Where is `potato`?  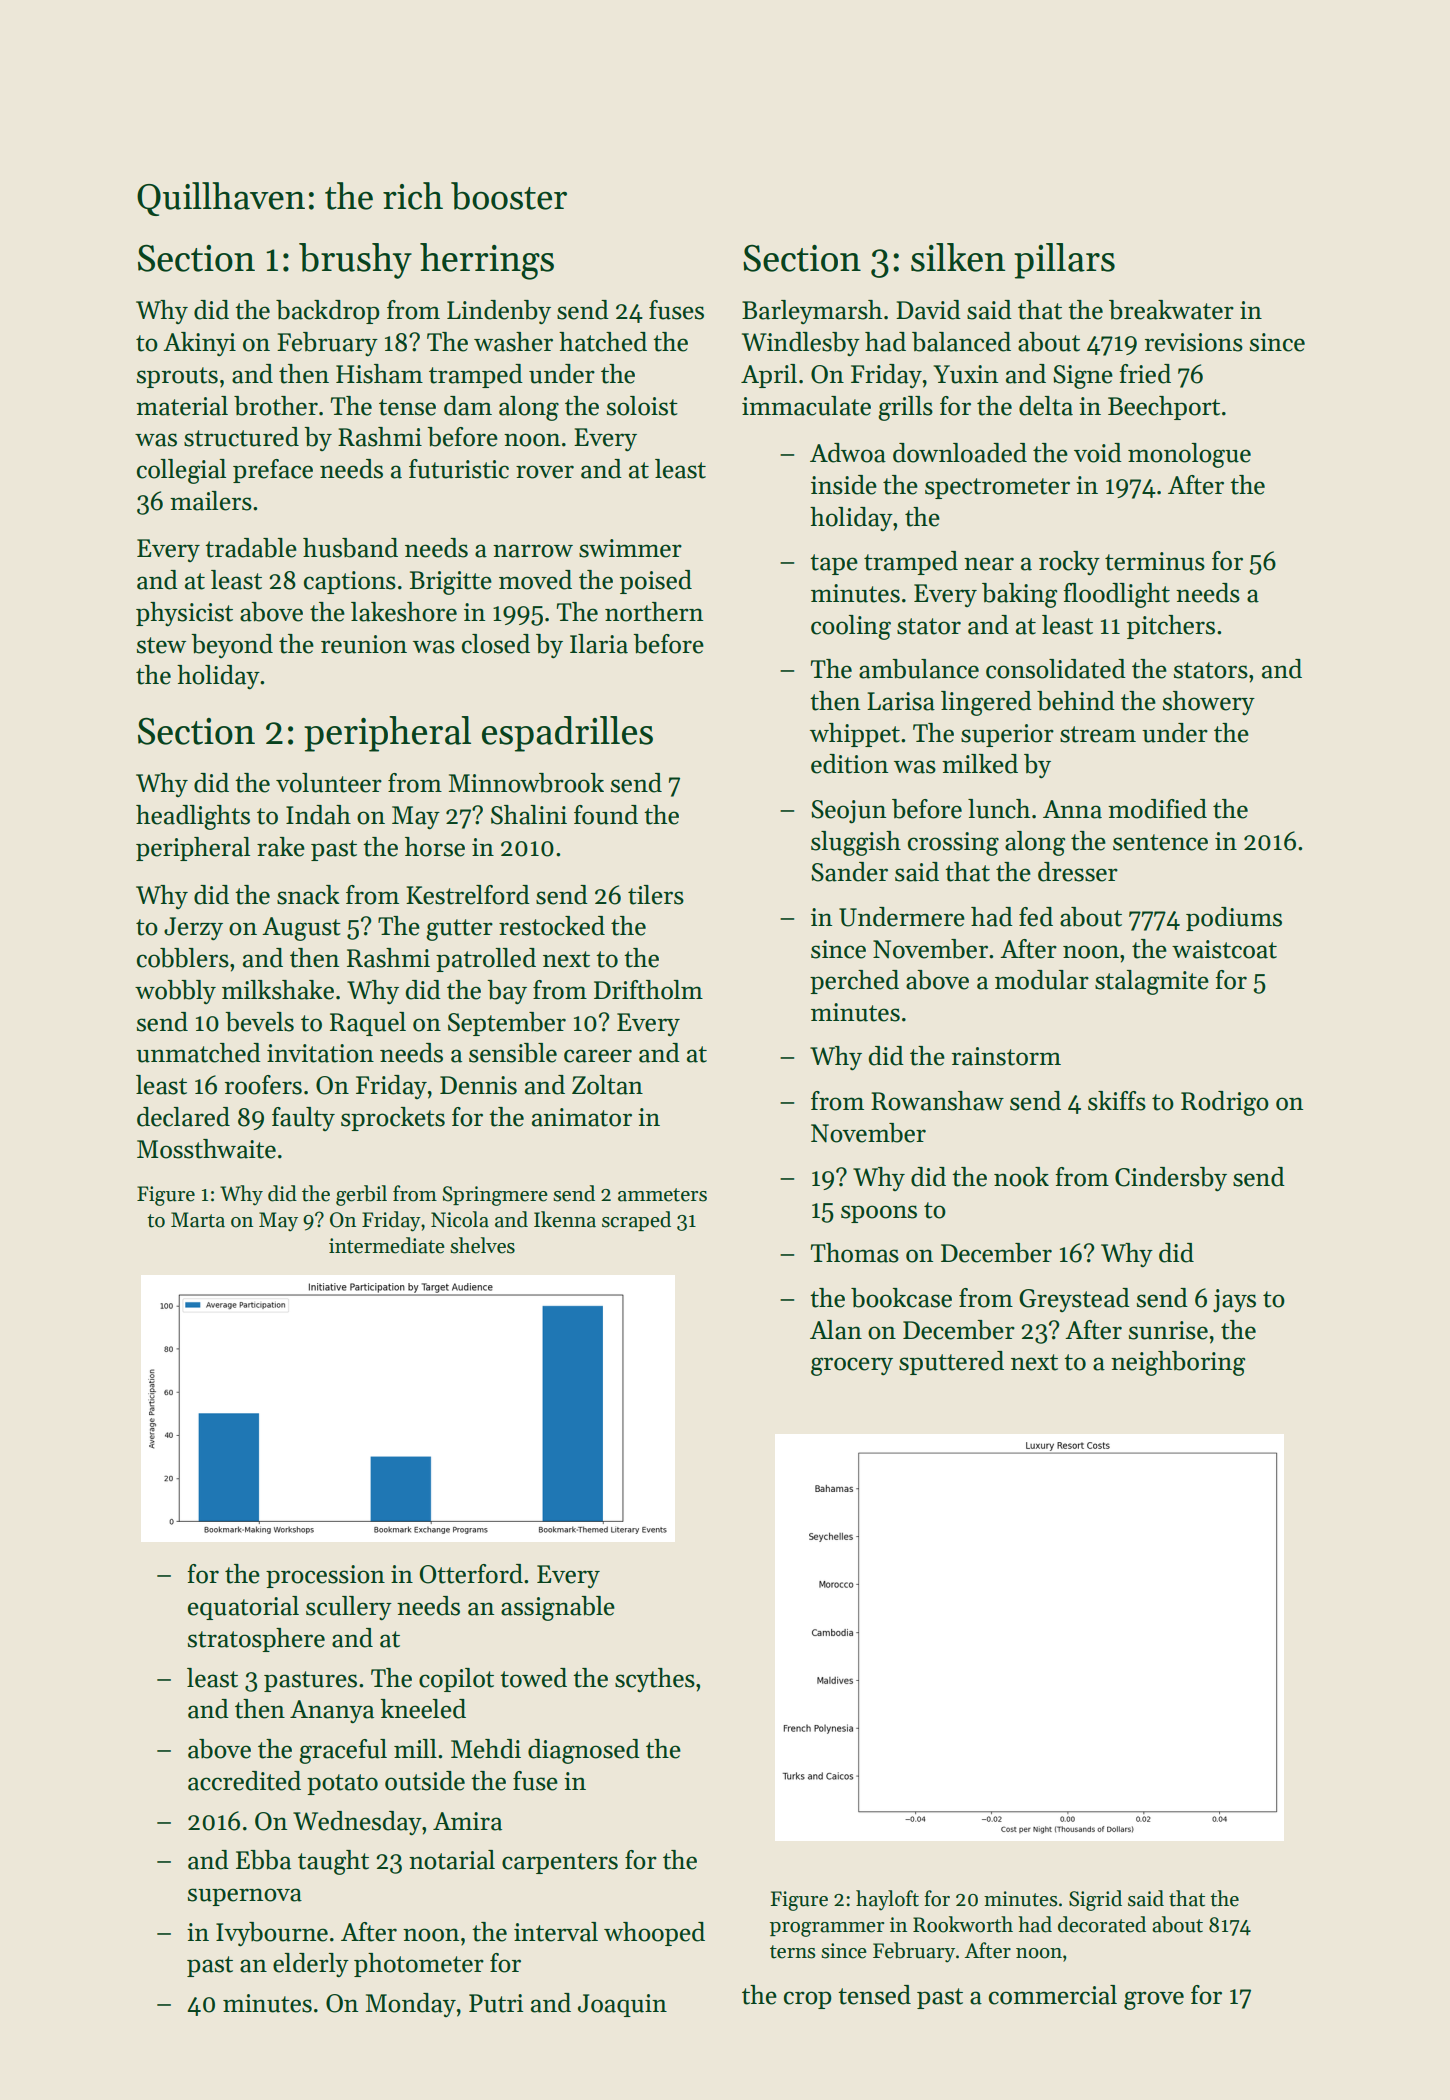 potato is located at coordinates (342, 1784).
